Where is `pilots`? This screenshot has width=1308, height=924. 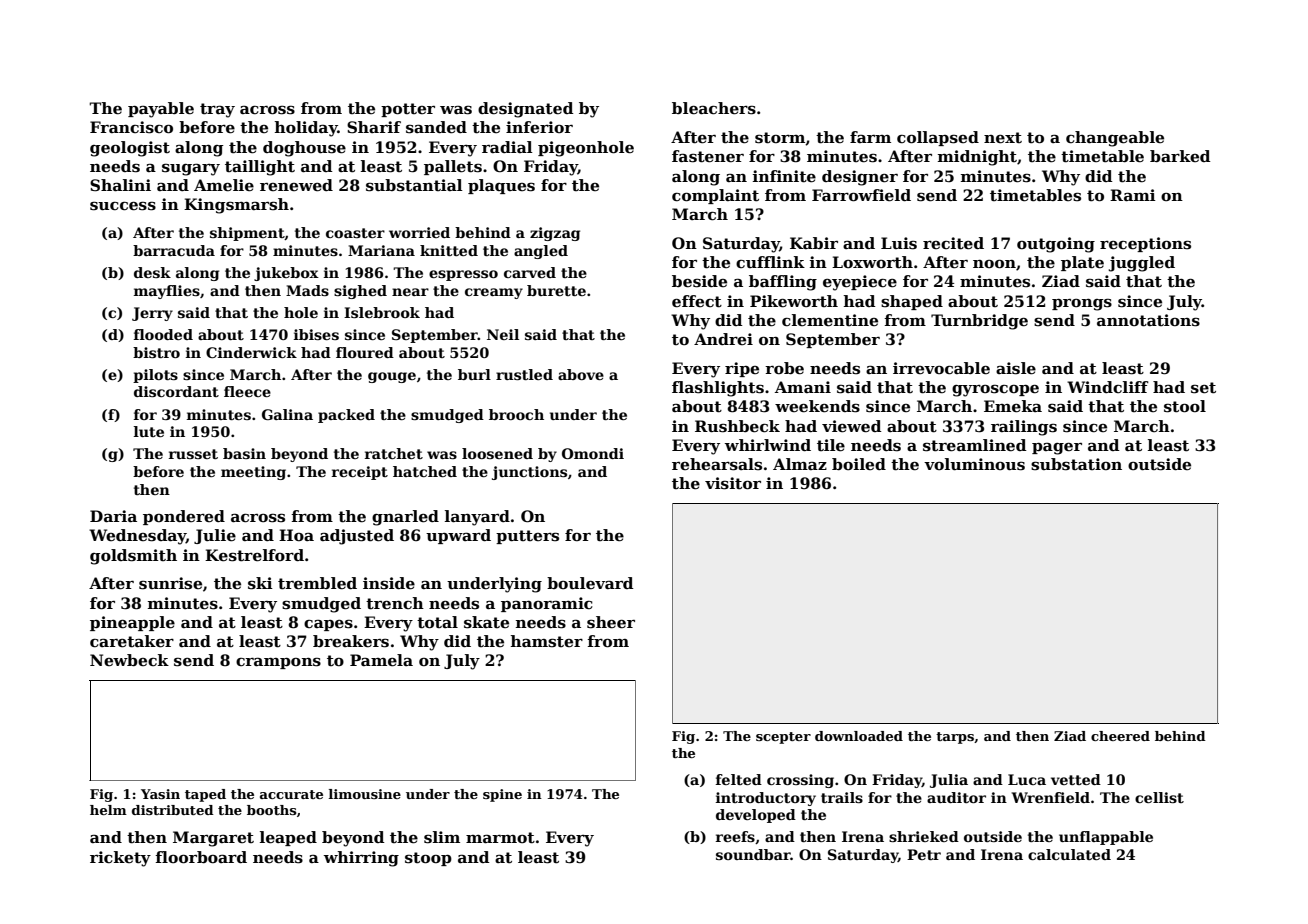
pilots is located at coordinates (155, 376).
